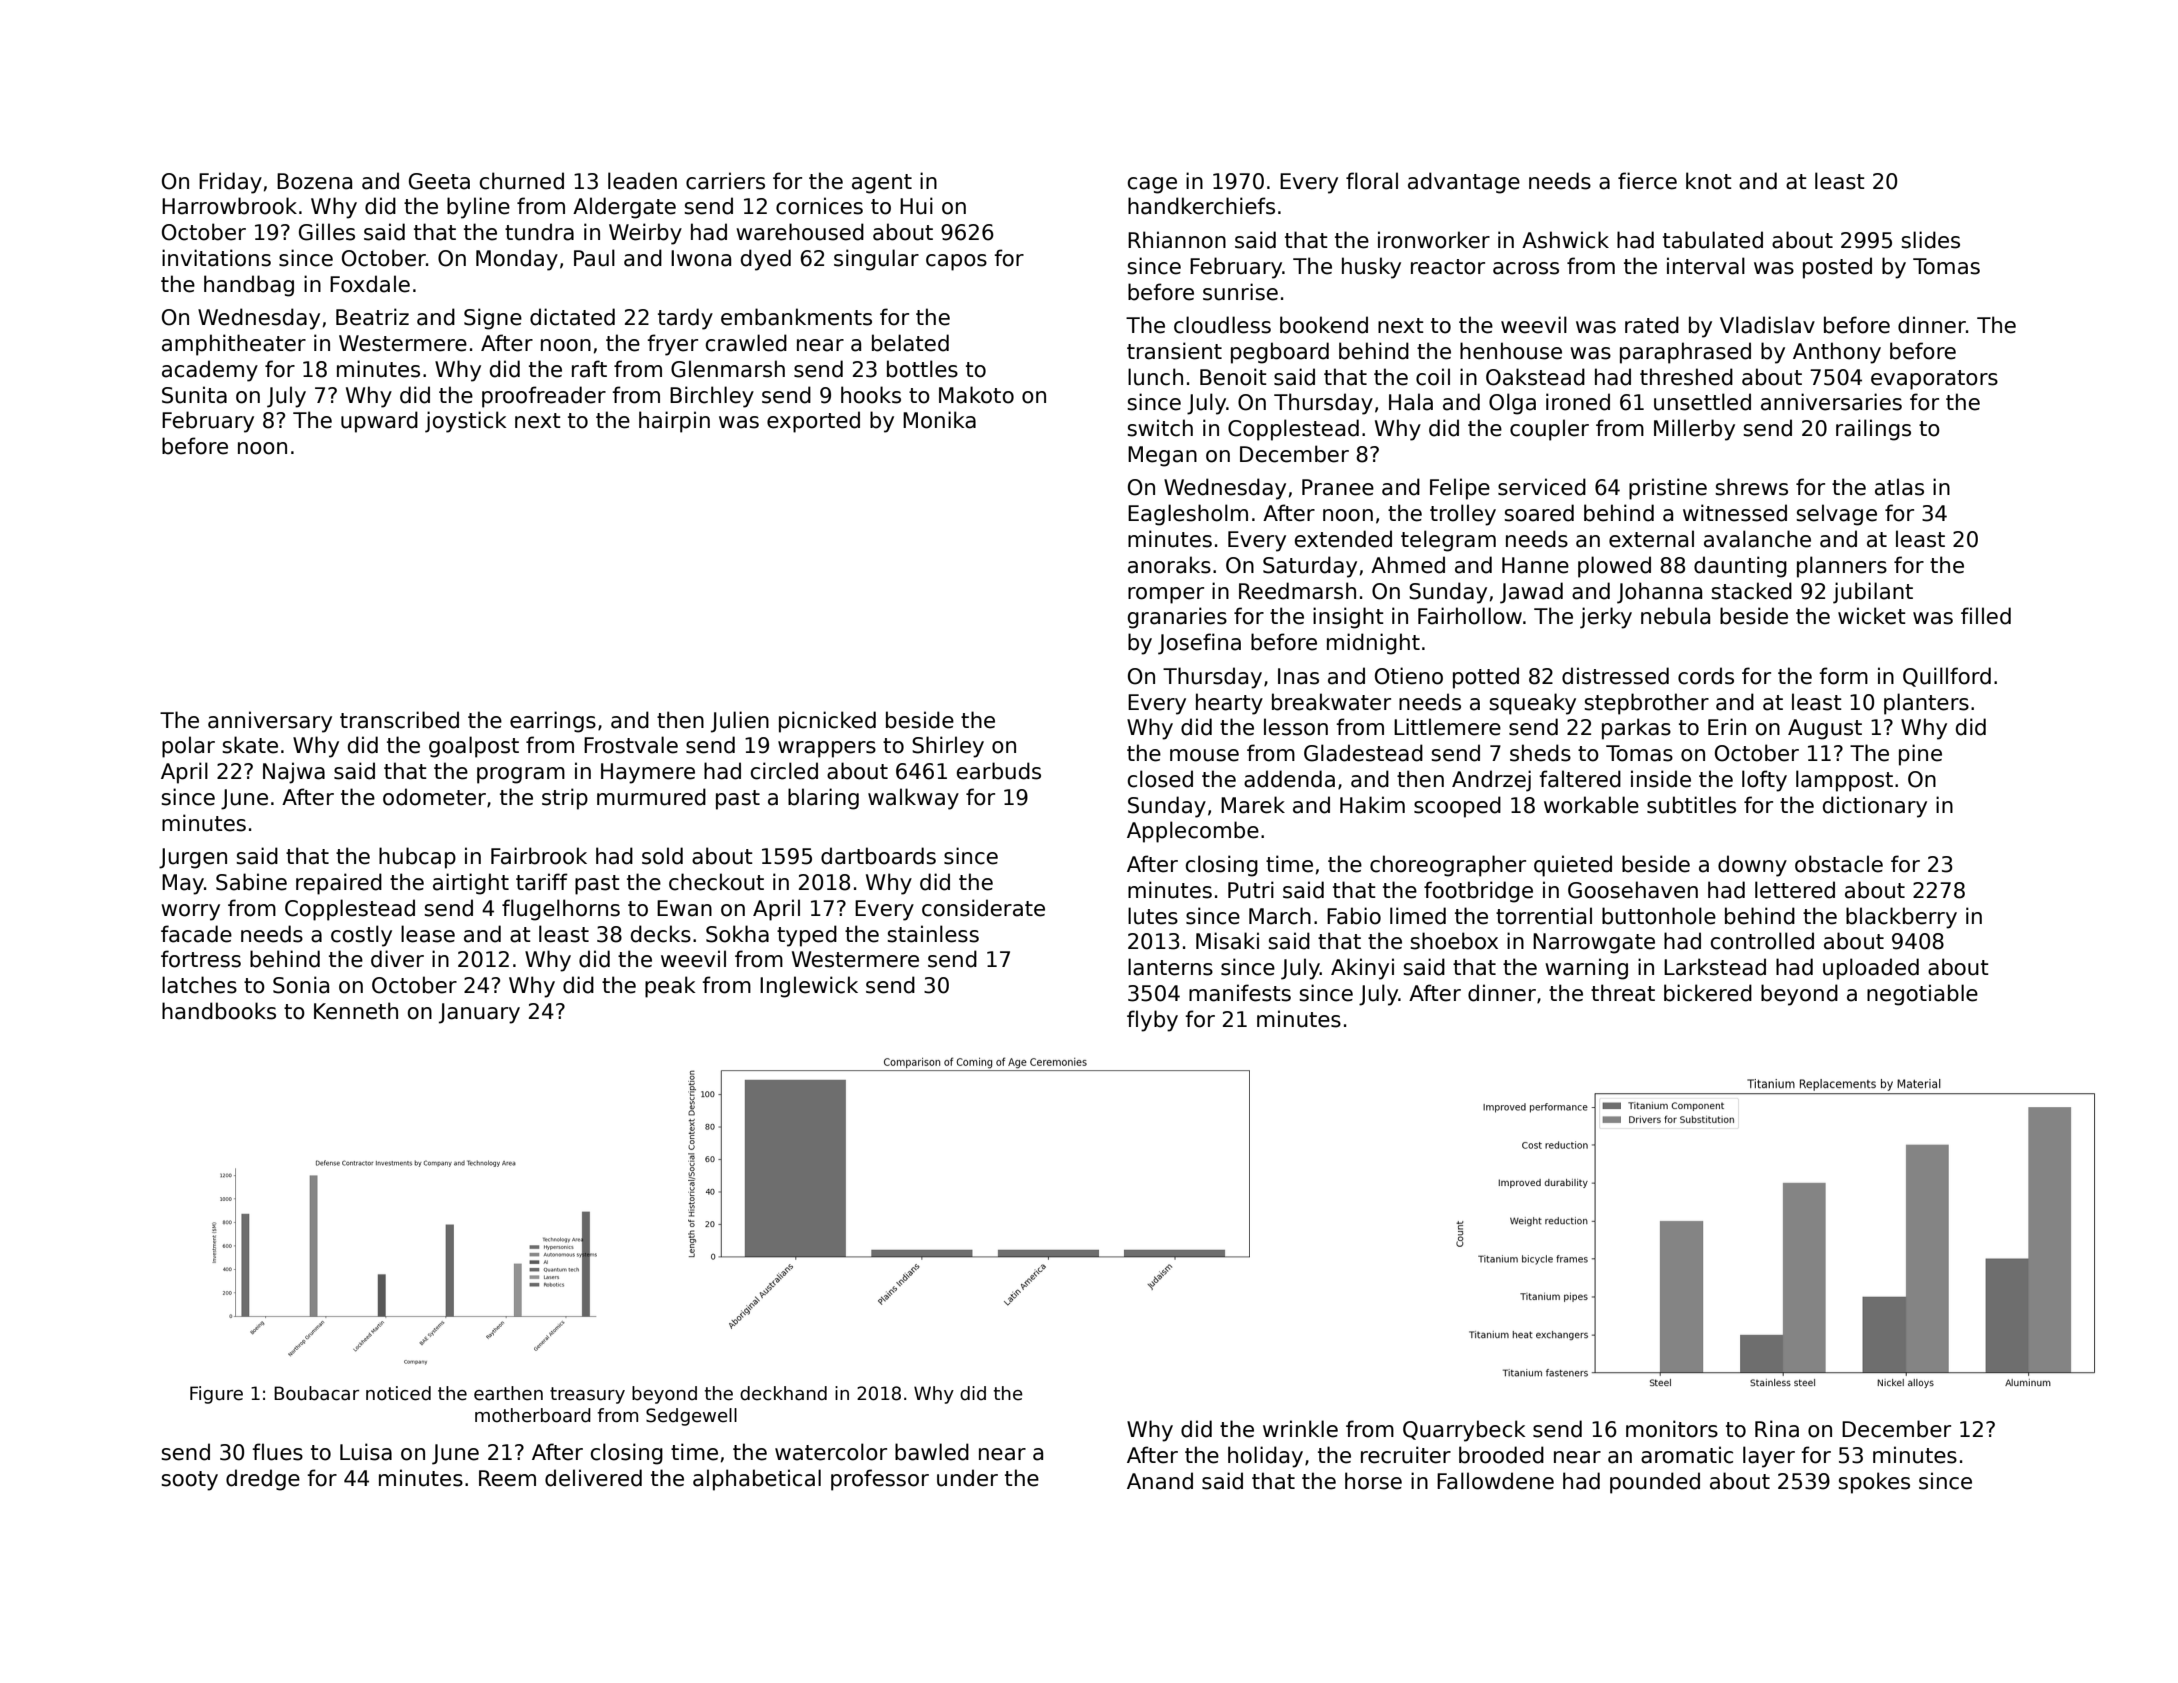 The height and width of the image is (1683, 2178). What do you see at coordinates (670, 987) in the image?
I see `peak` at bounding box center [670, 987].
